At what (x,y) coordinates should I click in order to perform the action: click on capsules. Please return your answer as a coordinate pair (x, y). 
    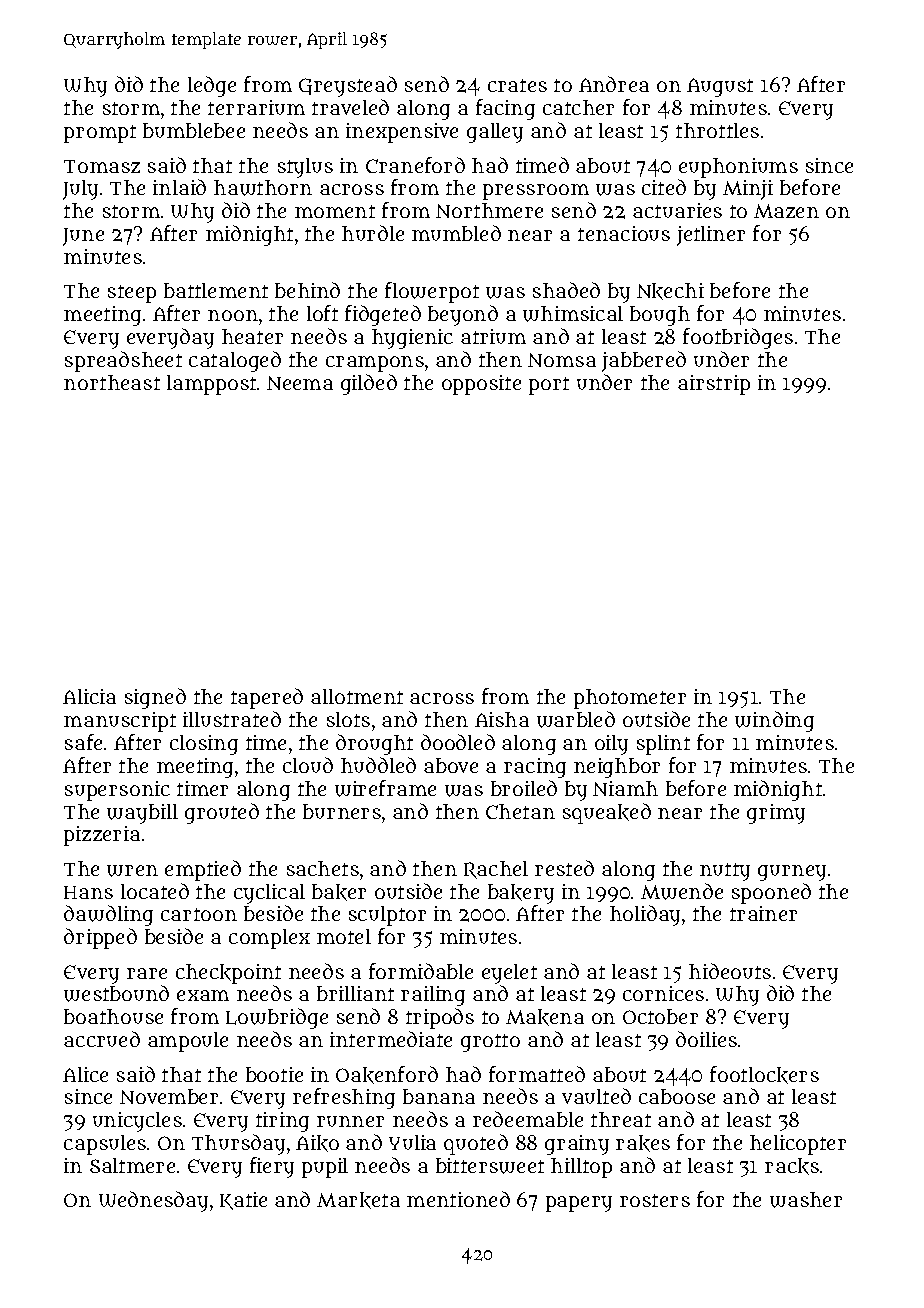
    Looking at the image, I should click on (105, 1145).
